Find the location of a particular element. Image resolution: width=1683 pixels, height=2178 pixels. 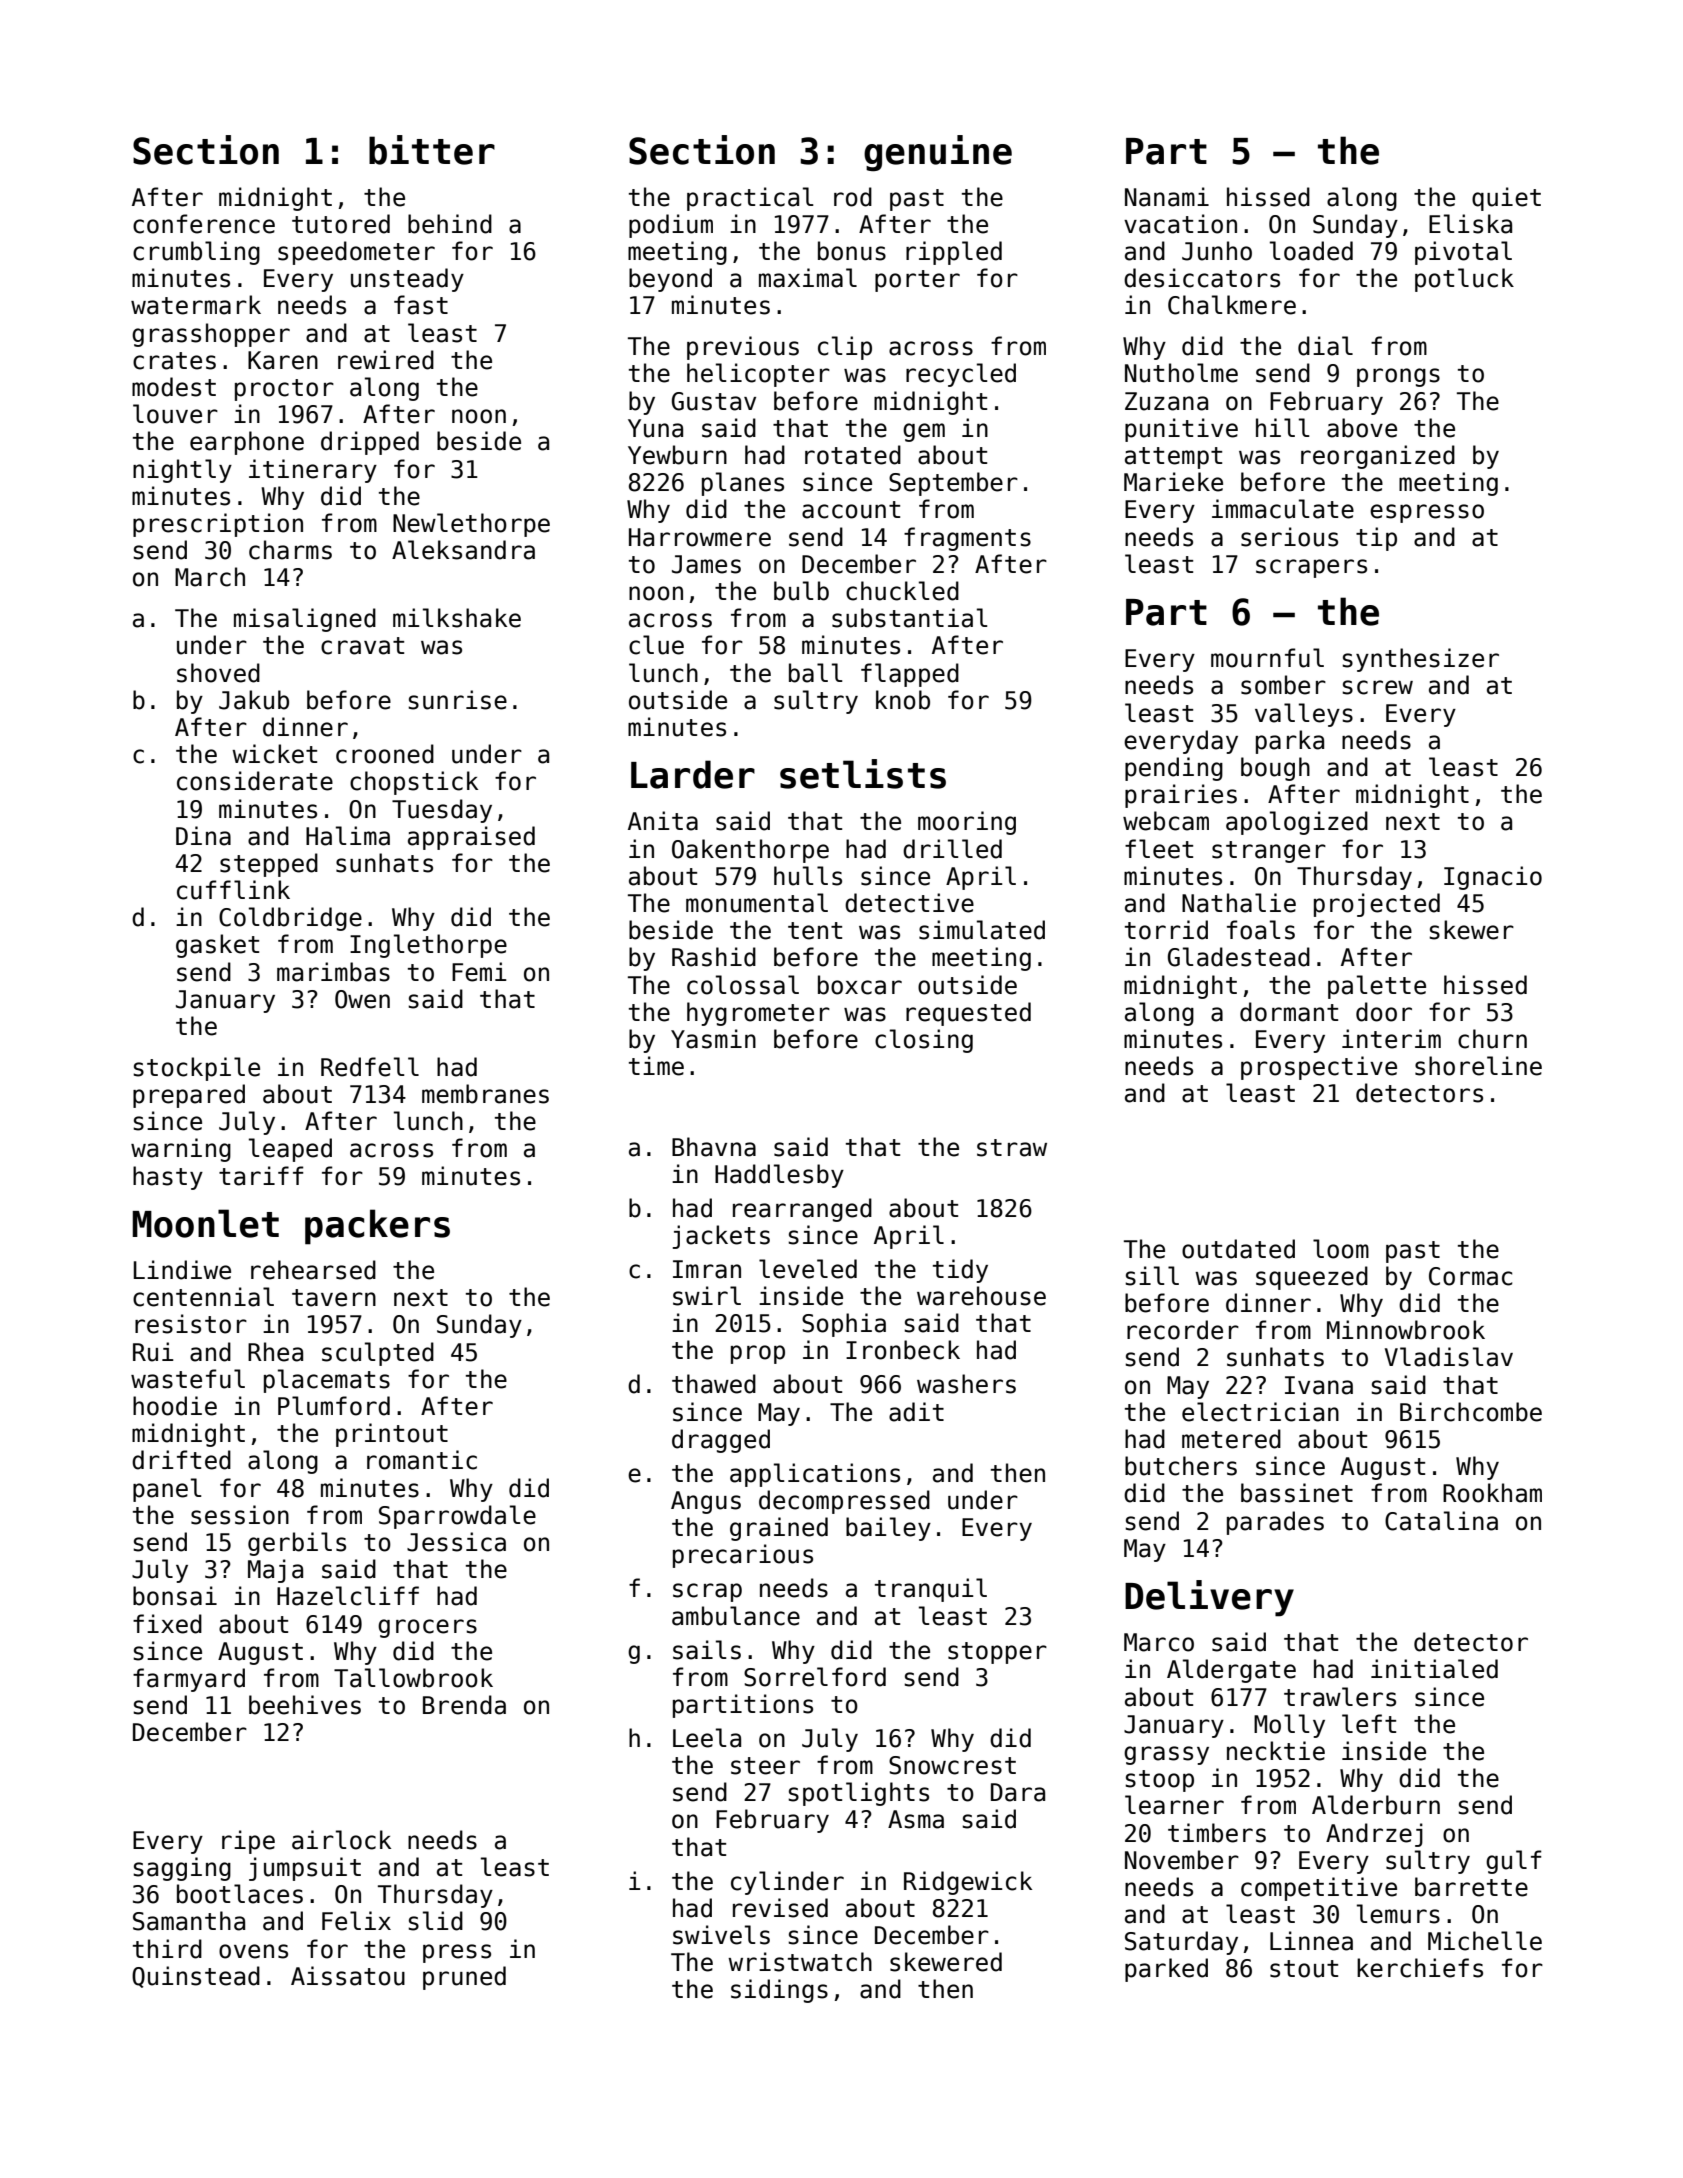

previous is located at coordinates (743, 348).
